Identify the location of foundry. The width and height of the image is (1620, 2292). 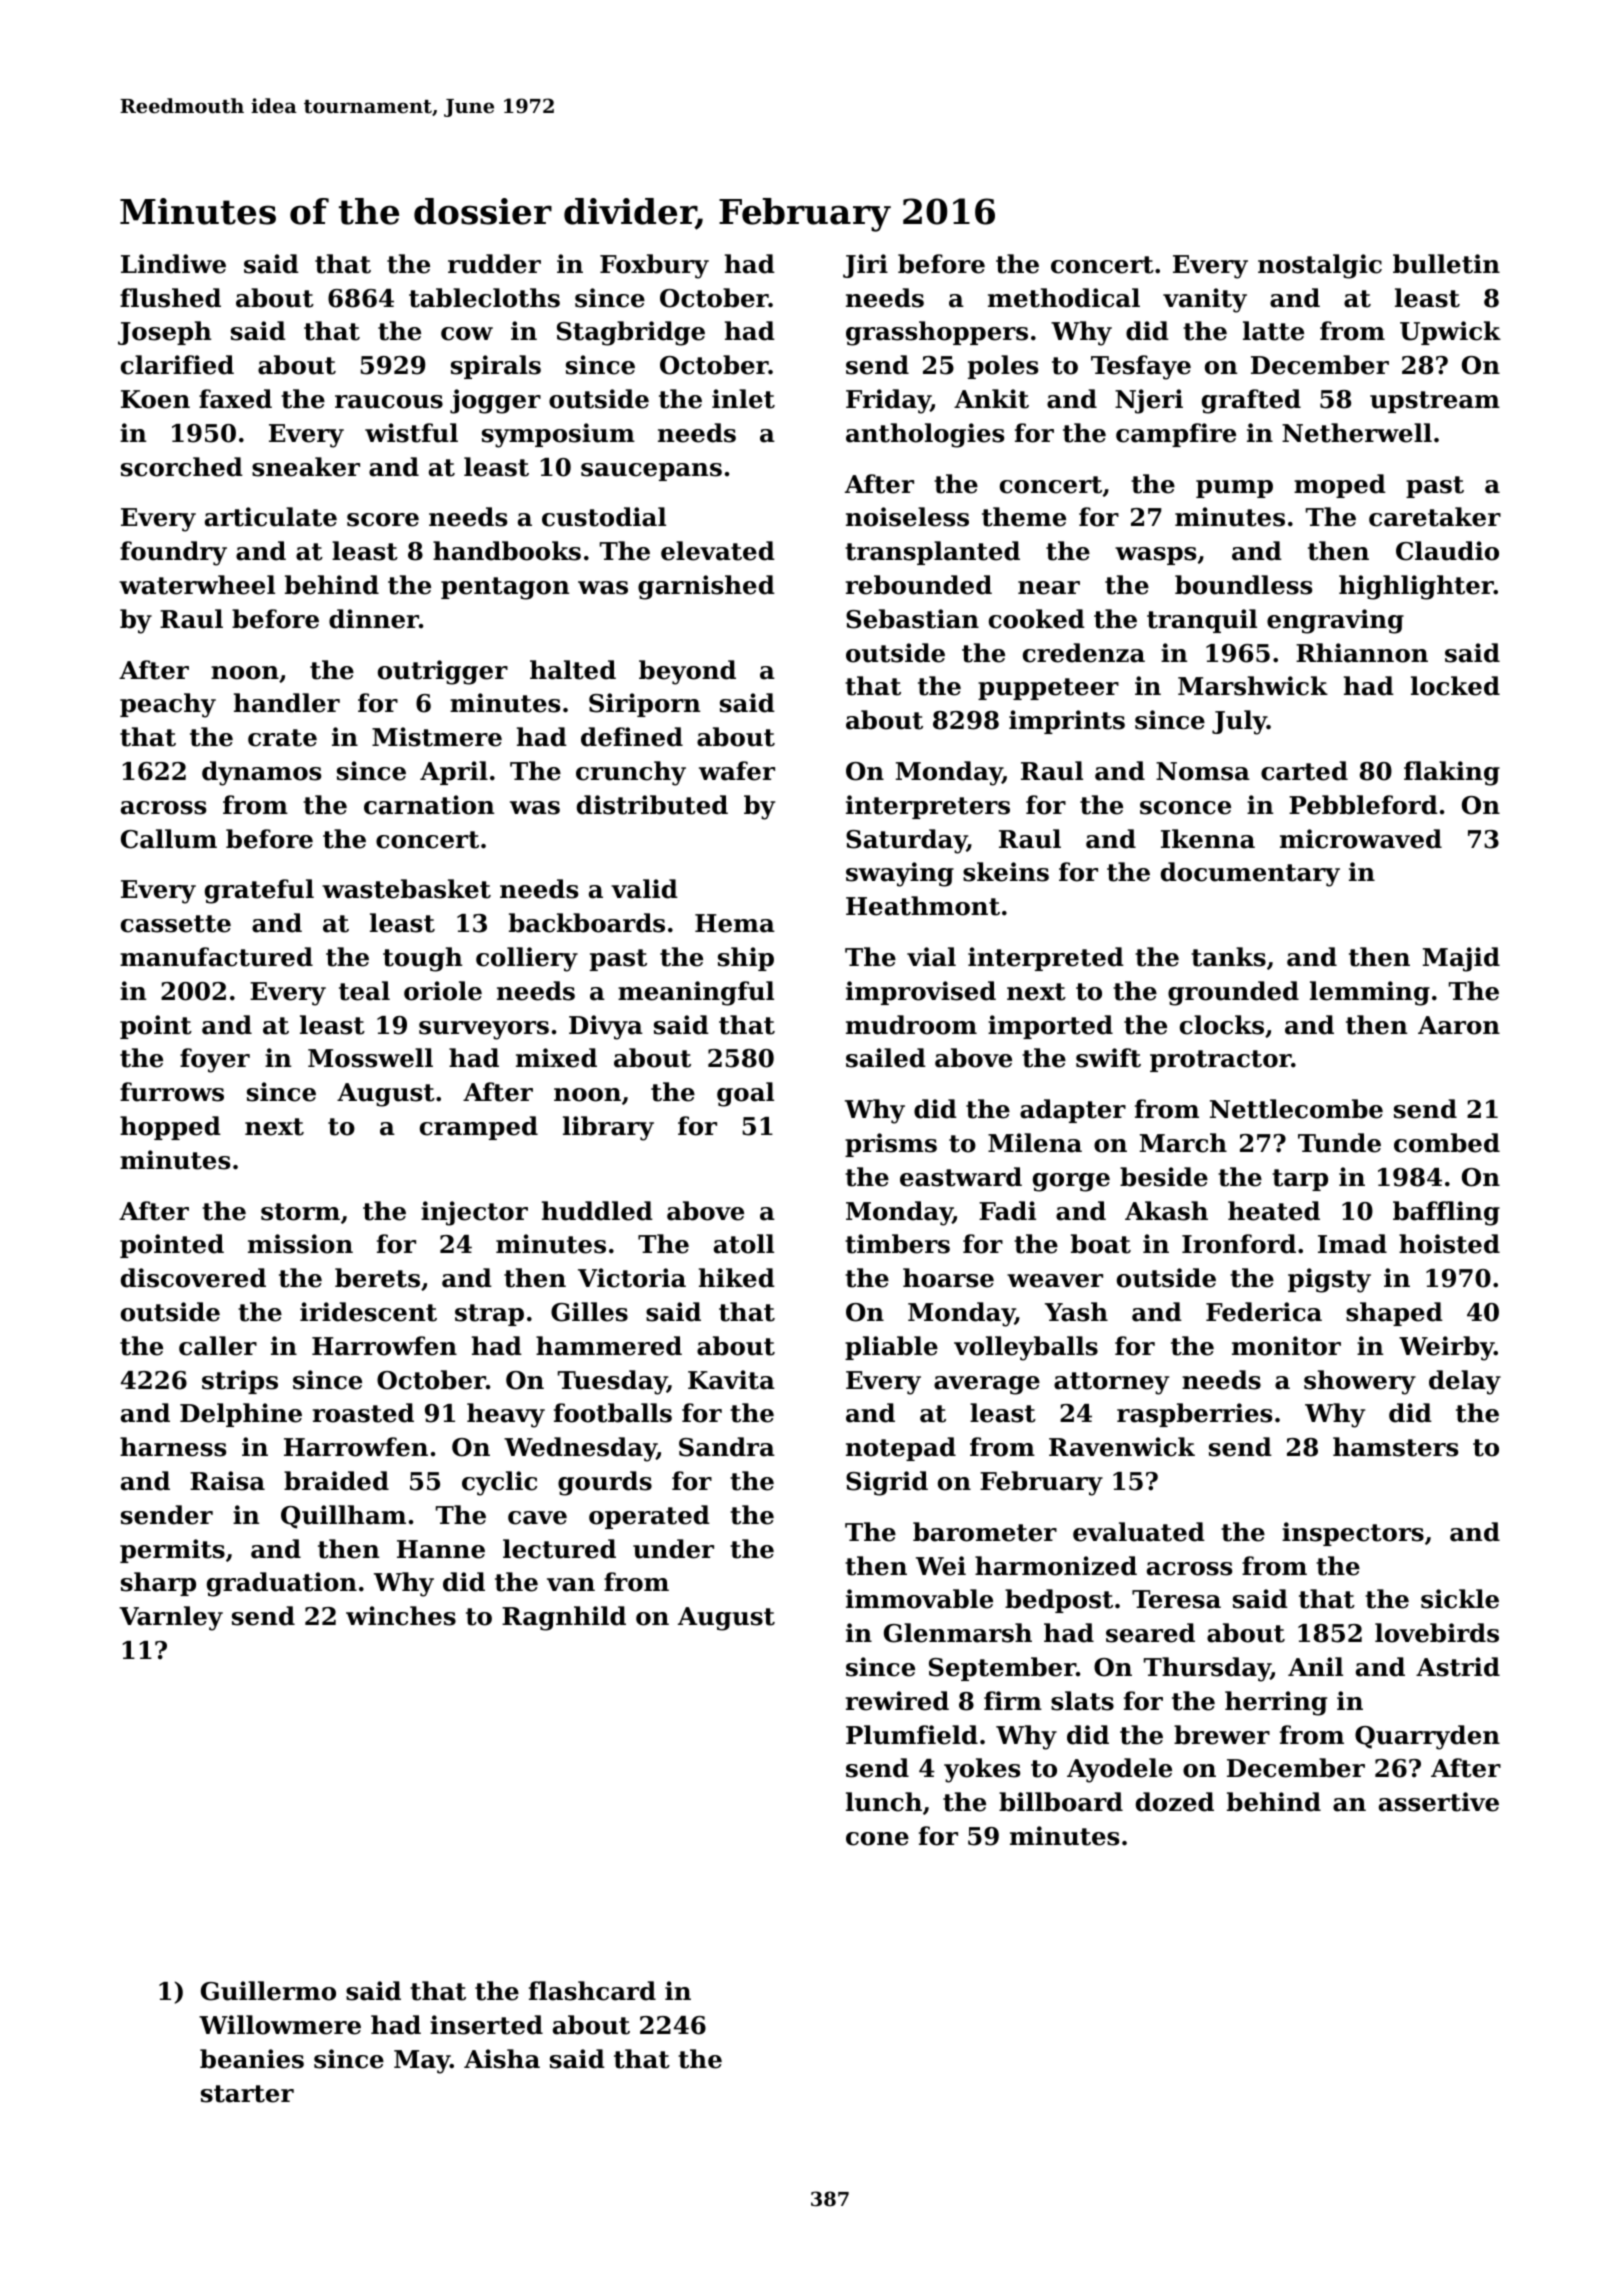
(173, 553).
